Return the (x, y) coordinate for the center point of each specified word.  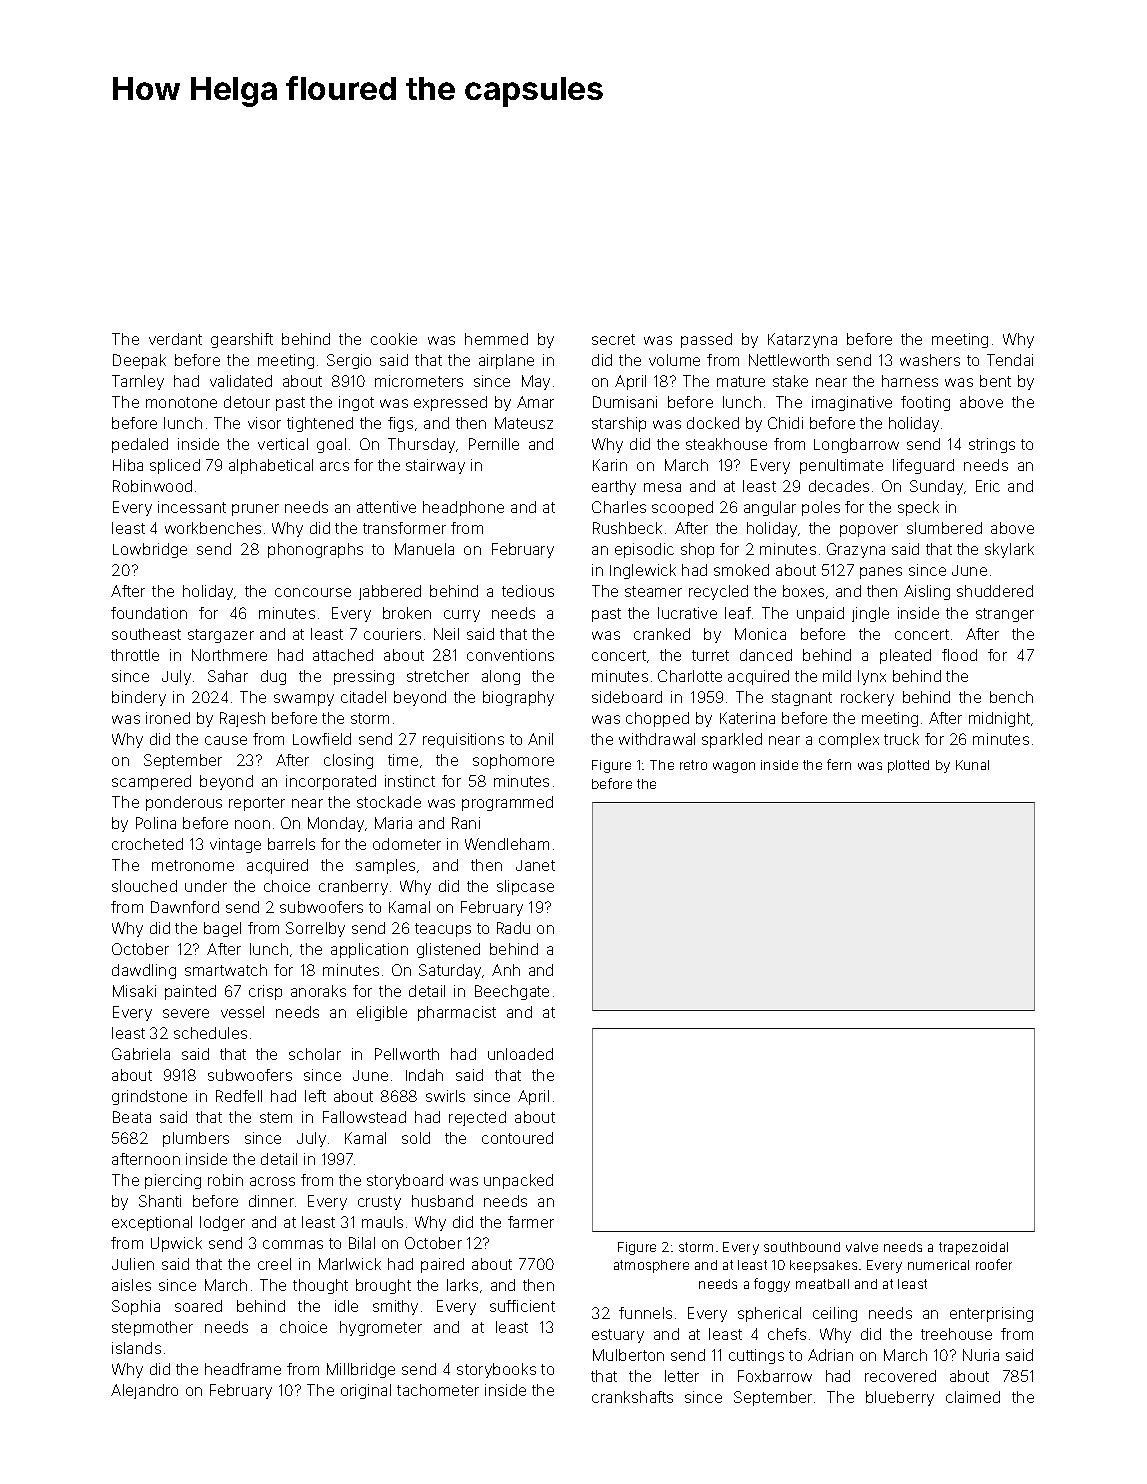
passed (706, 340)
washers (930, 360)
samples (385, 866)
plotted (908, 766)
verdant (175, 339)
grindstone (149, 1097)
